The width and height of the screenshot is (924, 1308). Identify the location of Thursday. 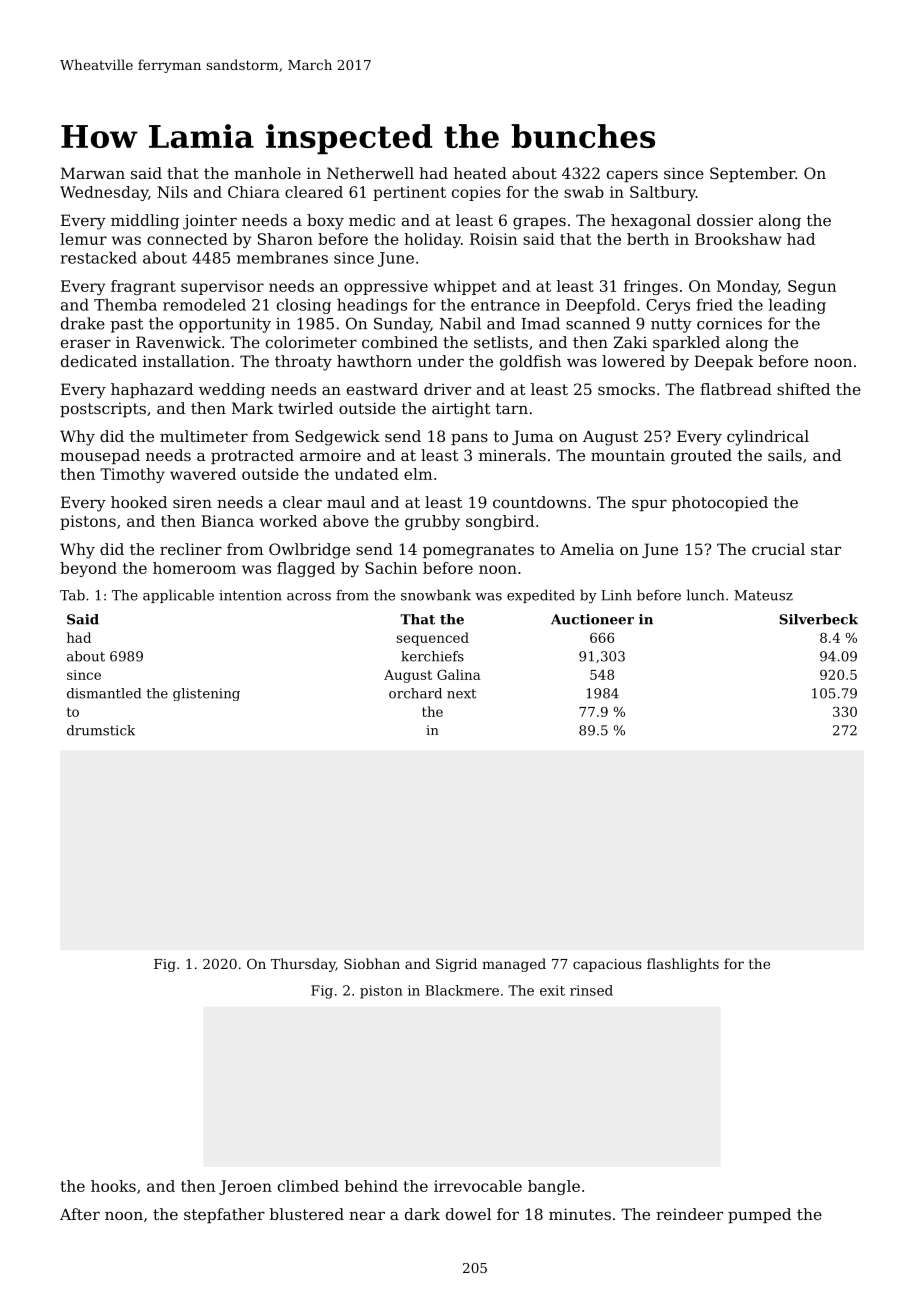
(303, 965).
